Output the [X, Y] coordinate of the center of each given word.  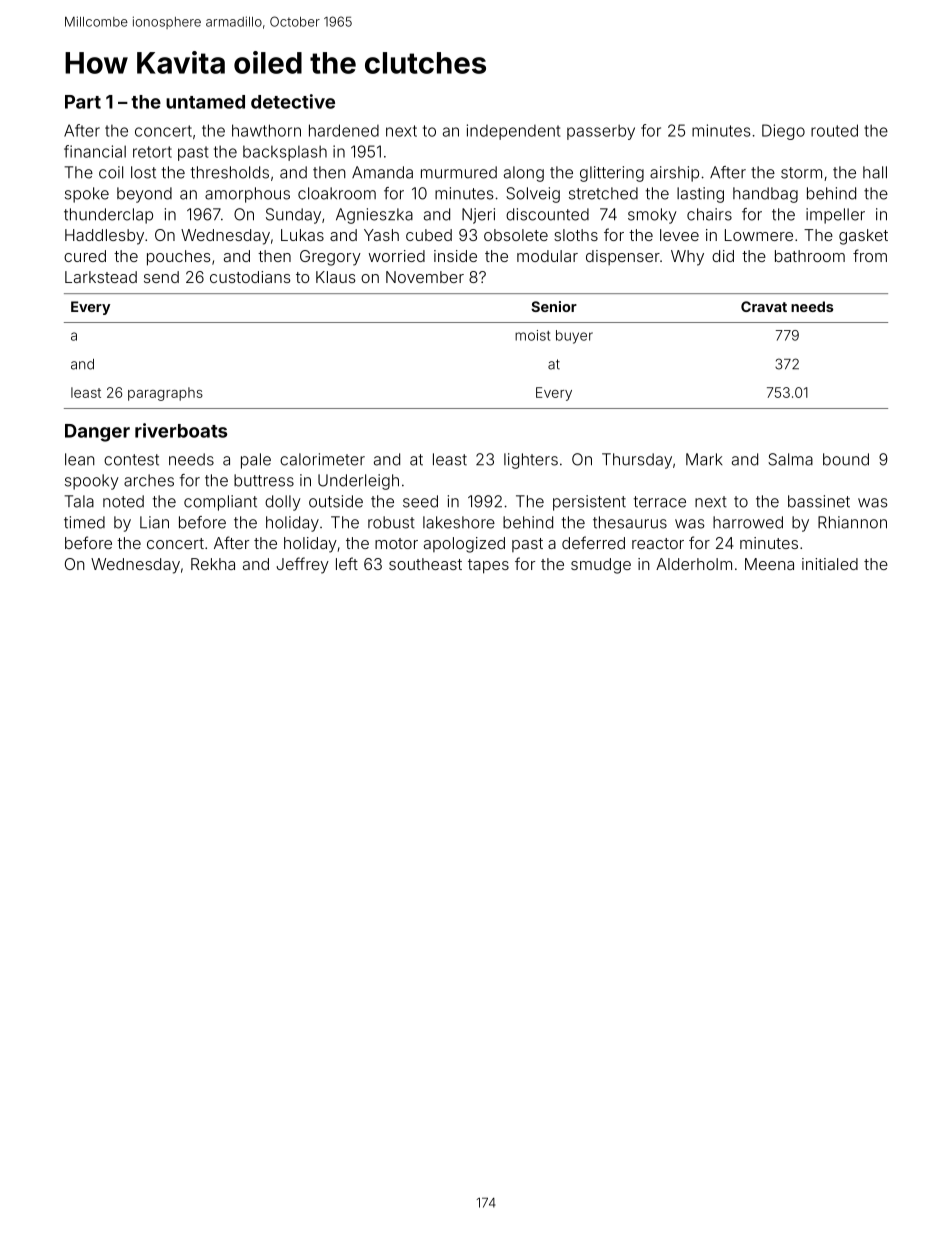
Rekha [213, 564]
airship [674, 174]
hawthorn [266, 130]
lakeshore [459, 522]
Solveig [533, 195]
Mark [704, 459]
